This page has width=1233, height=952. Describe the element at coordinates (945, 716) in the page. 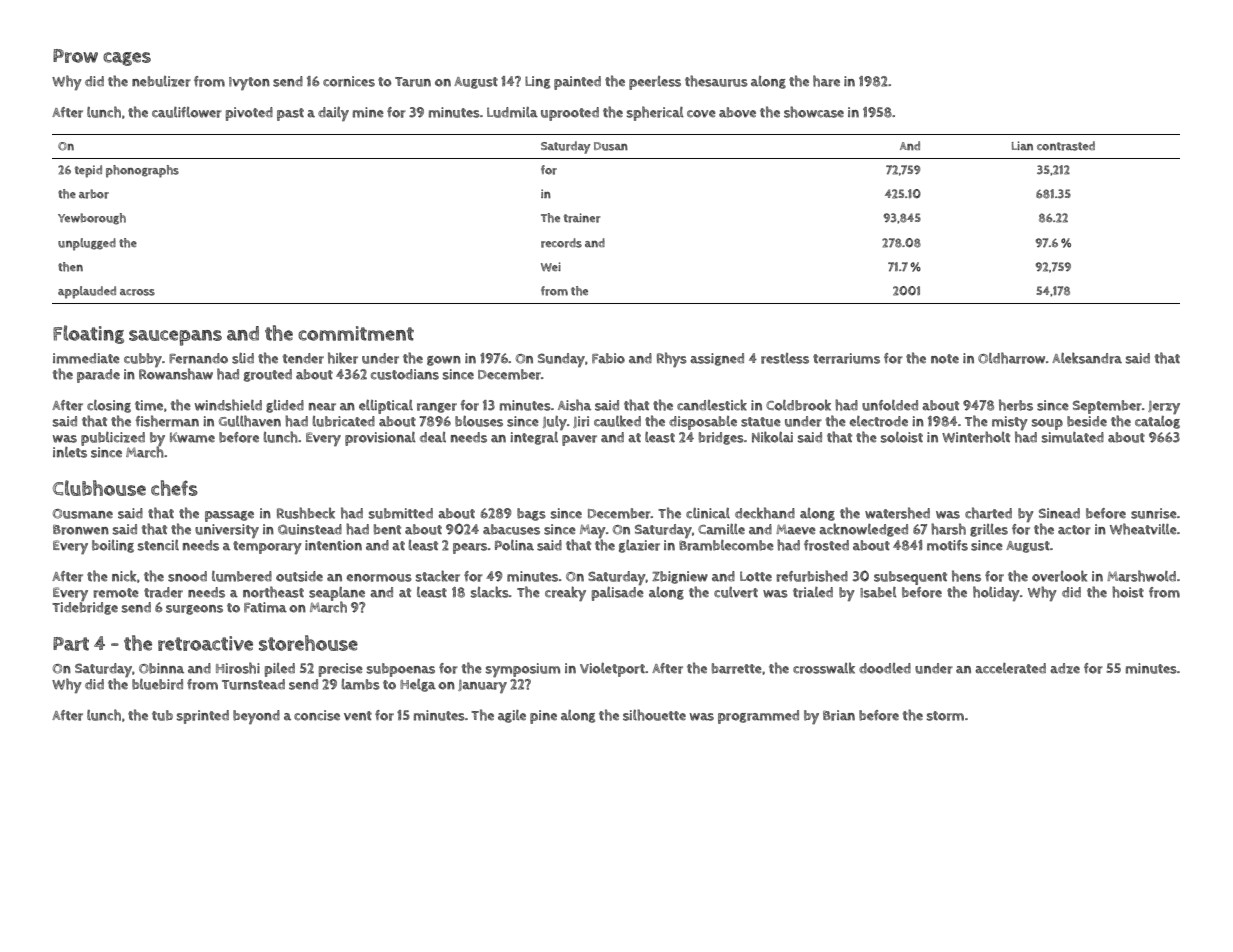

I see `storm` at that location.
